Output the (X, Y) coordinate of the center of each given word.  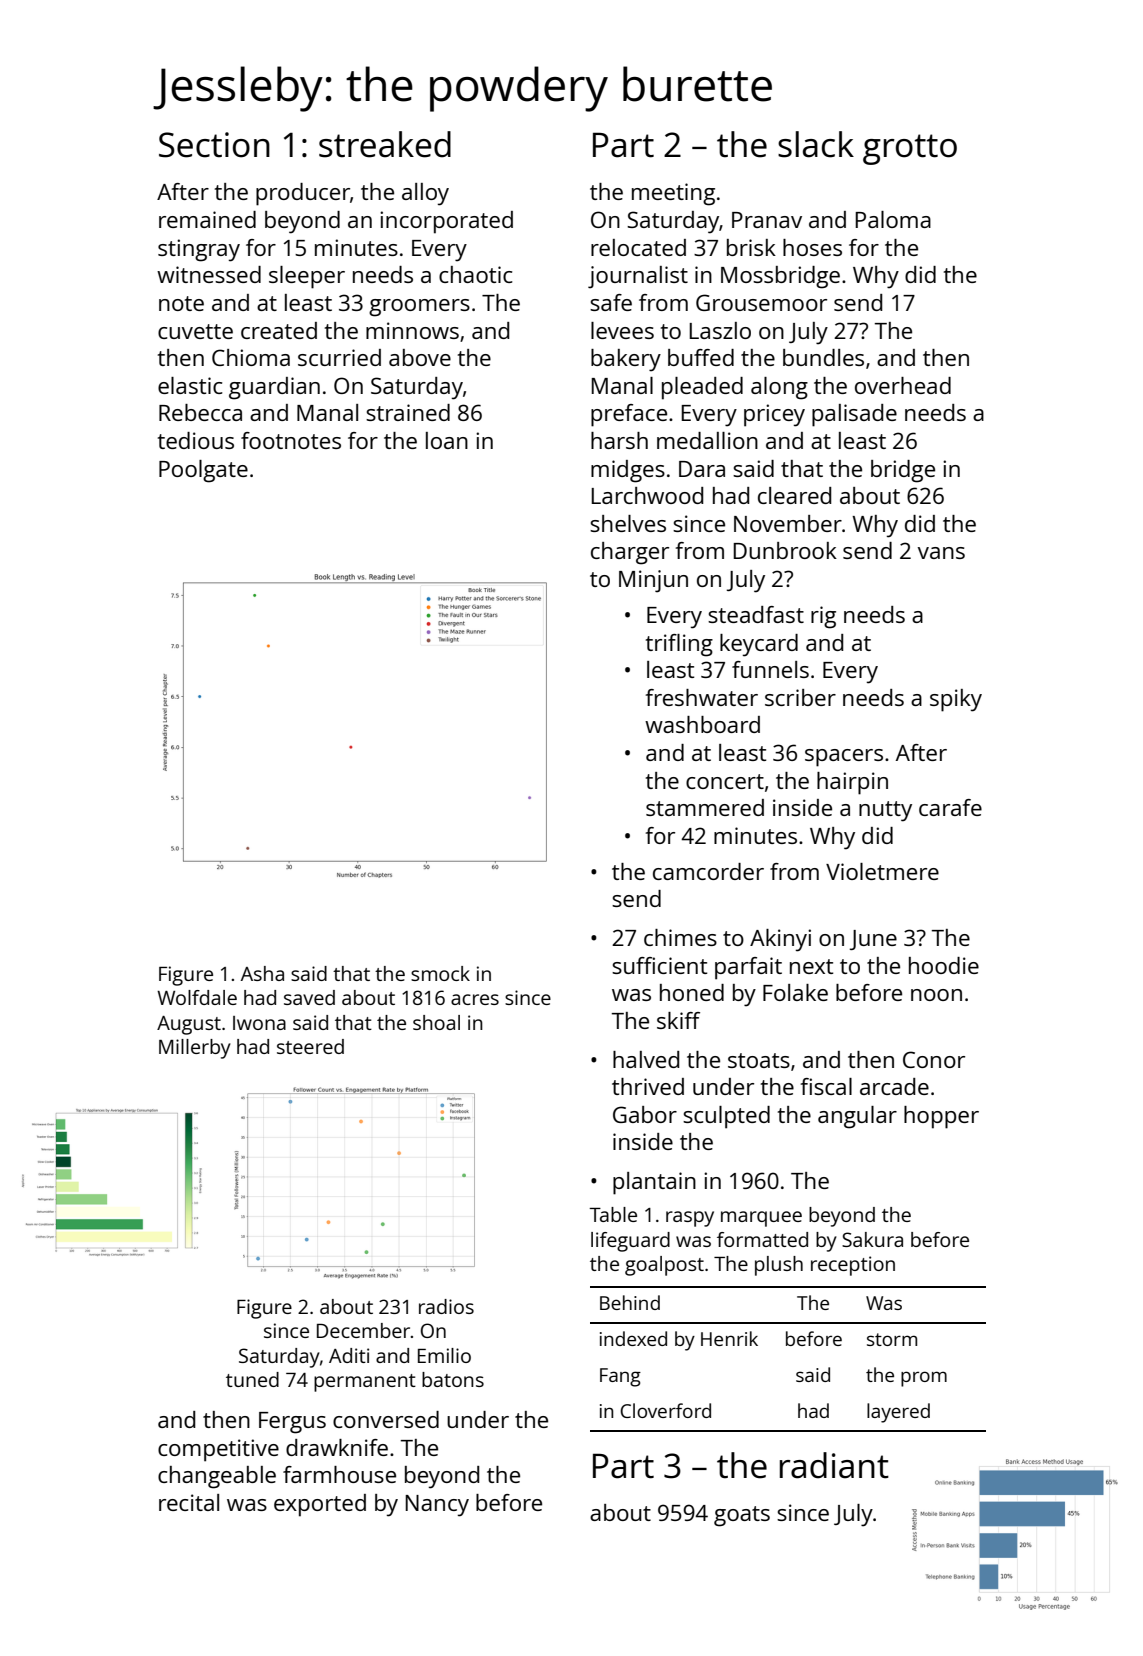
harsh (619, 440)
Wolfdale (197, 997)
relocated (638, 247)
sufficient (659, 965)
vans (941, 553)
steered (310, 1046)
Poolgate (203, 471)
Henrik (729, 1338)
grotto (910, 149)
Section (214, 145)
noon (936, 995)
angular (857, 1117)
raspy (690, 1219)
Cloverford (665, 1410)
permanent (365, 1383)
